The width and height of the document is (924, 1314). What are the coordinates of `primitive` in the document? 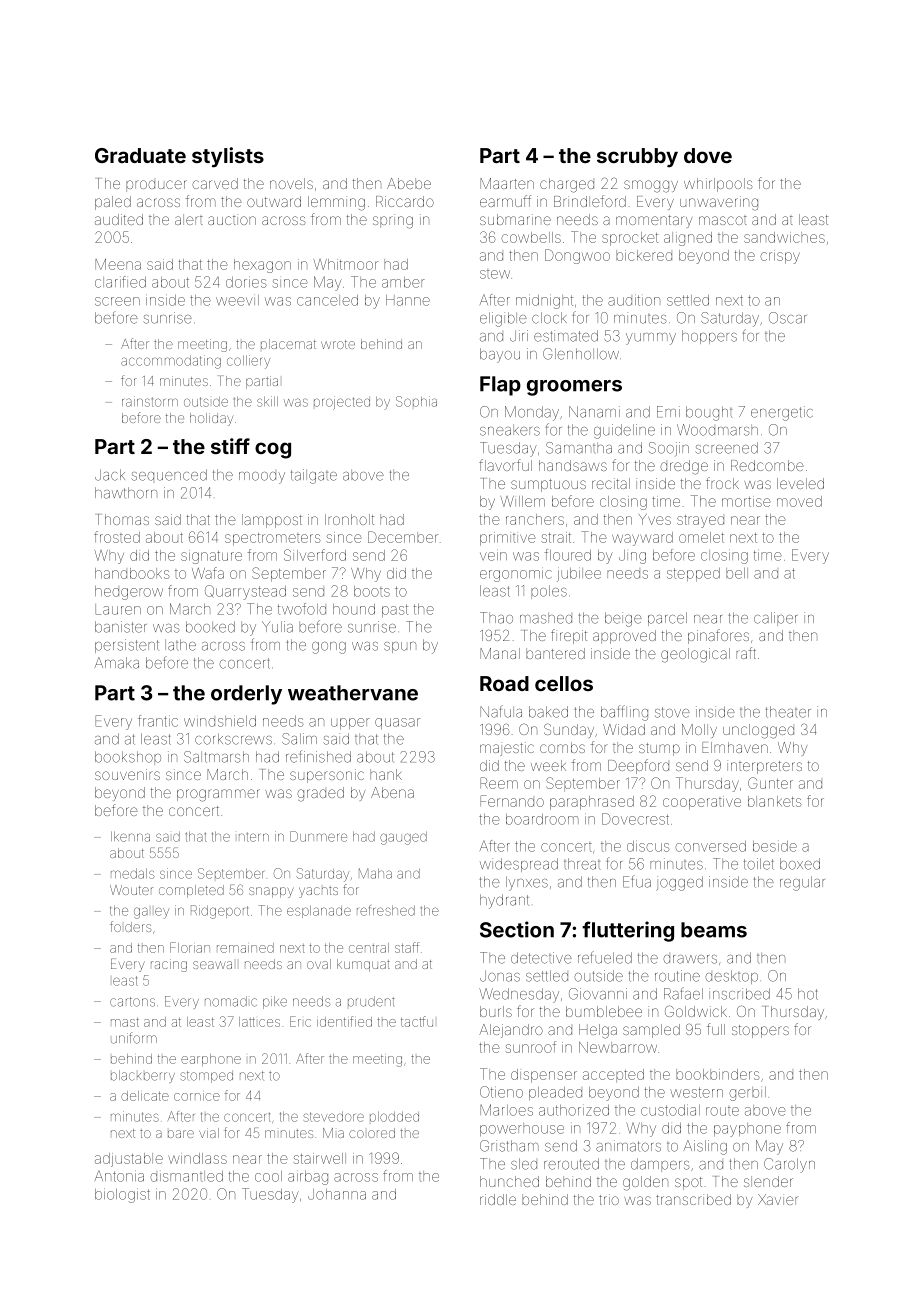 It's located at (508, 539).
